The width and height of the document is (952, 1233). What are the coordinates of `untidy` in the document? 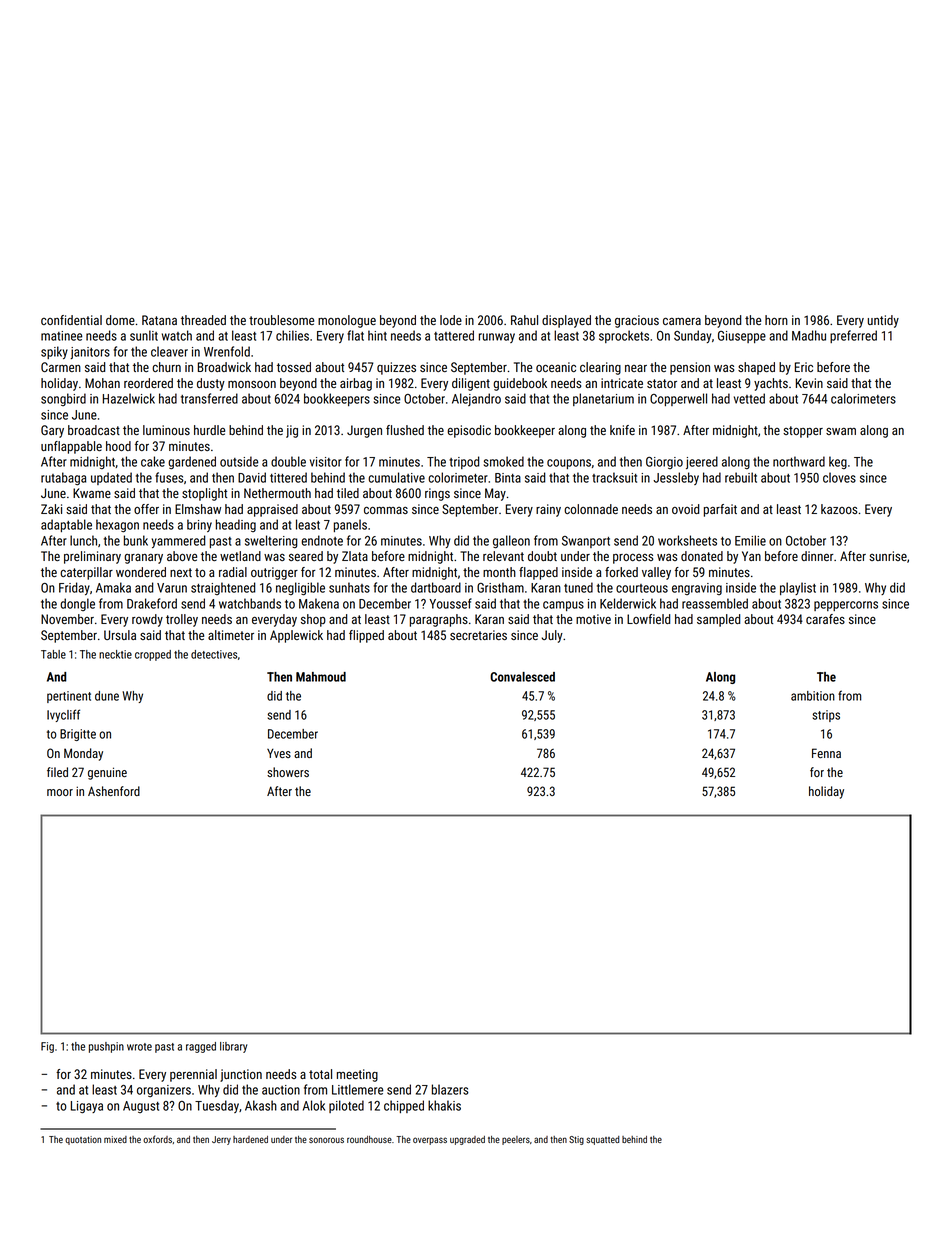 It's located at (883, 321).
